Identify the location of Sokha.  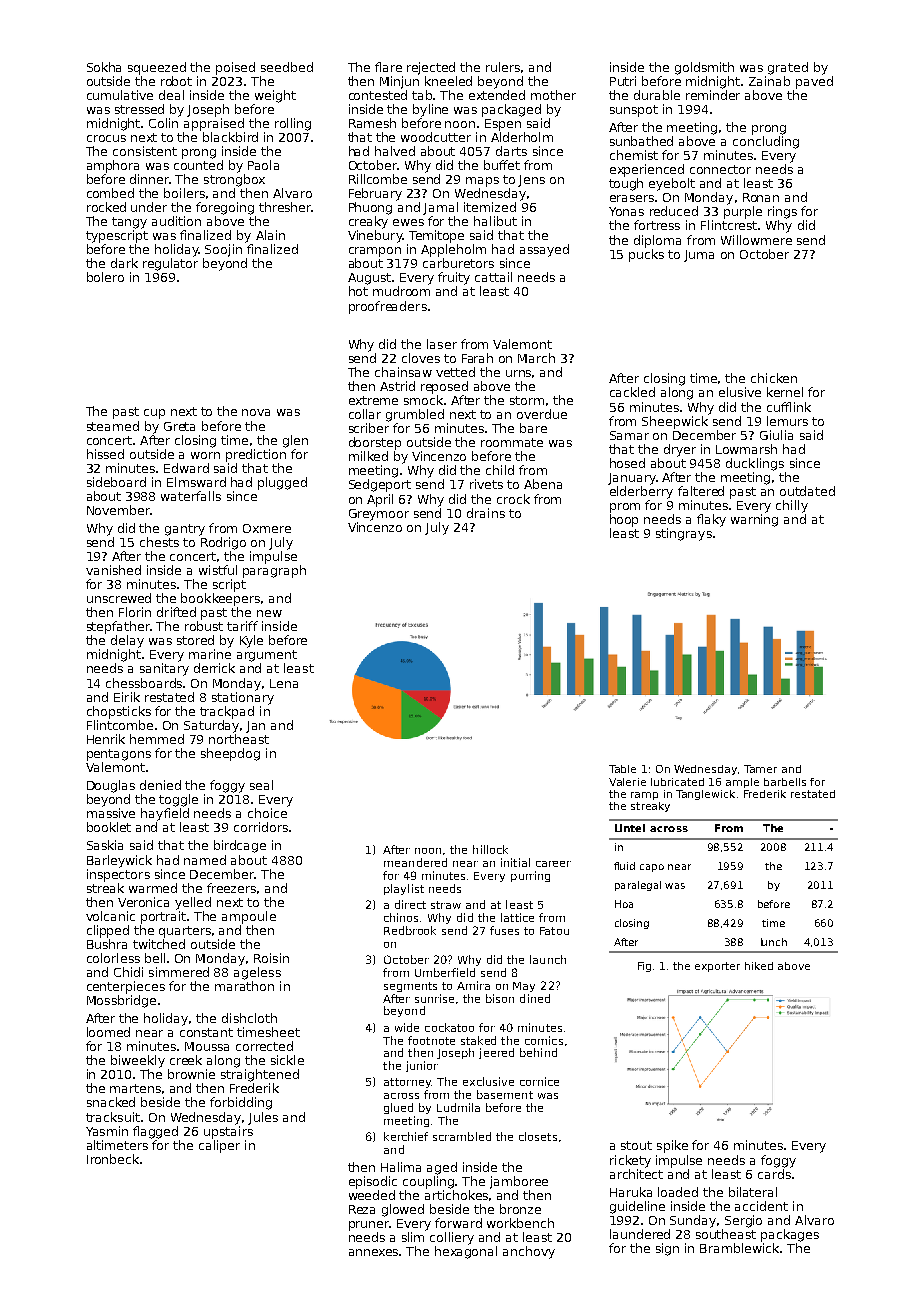
(104, 67).
